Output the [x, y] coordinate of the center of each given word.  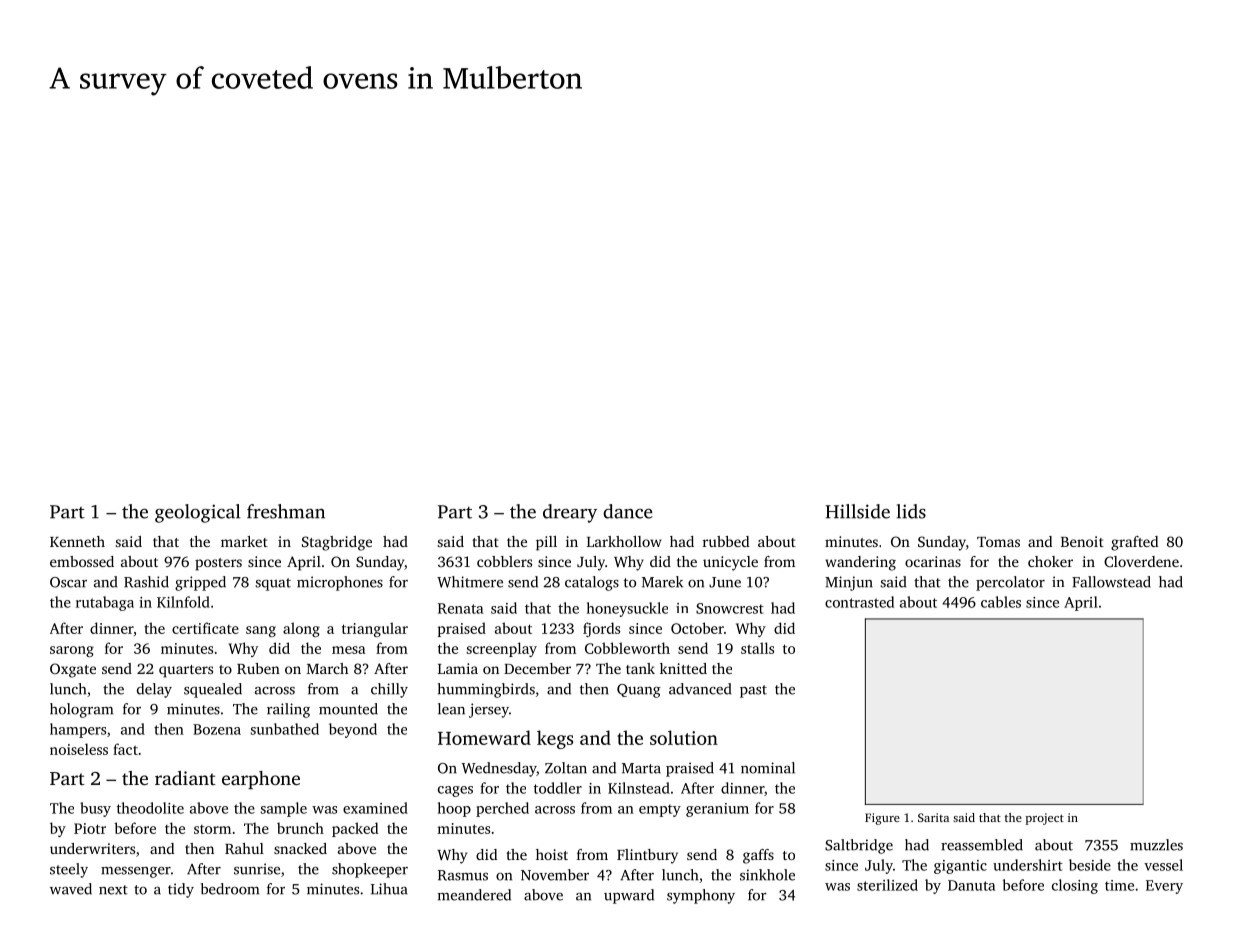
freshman [286, 511]
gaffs [758, 856]
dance [627, 511]
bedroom [230, 889]
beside [1090, 865]
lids [911, 511]
